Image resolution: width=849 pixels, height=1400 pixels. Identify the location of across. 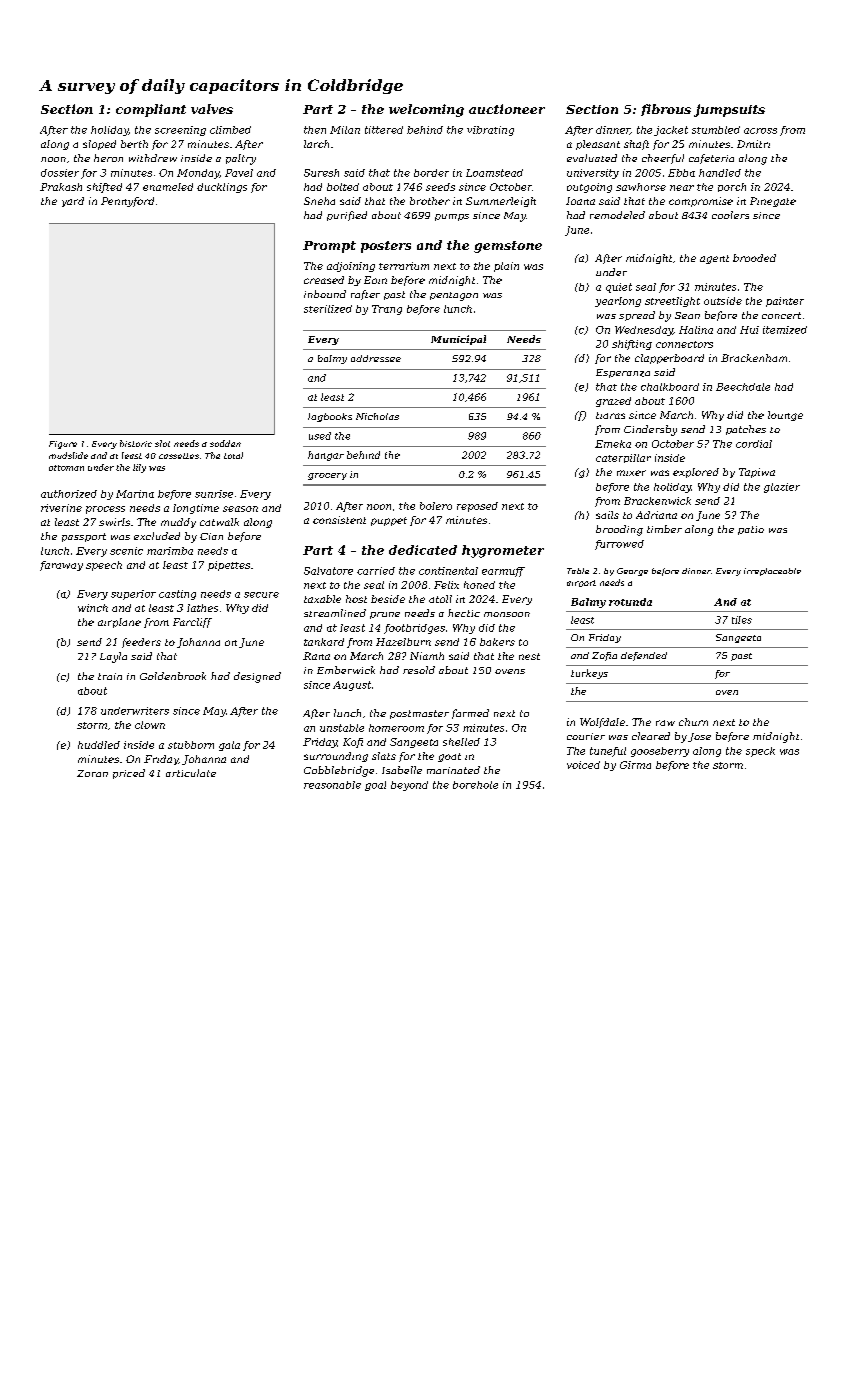
(760, 131).
